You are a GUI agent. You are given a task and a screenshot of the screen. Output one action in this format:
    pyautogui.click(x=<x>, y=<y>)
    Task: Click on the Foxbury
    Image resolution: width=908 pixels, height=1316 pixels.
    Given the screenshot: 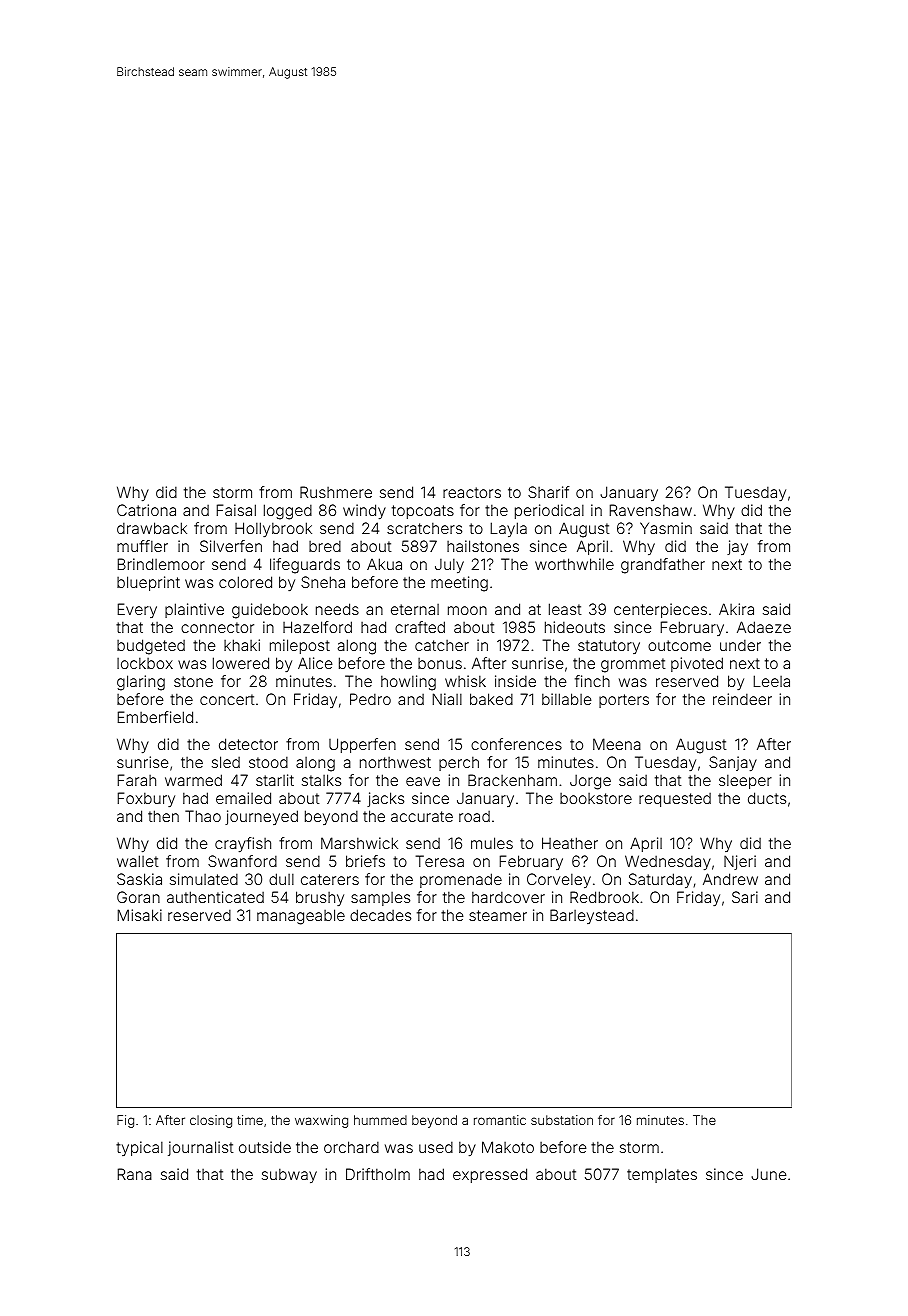 What is the action you would take?
    pyautogui.click(x=146, y=799)
